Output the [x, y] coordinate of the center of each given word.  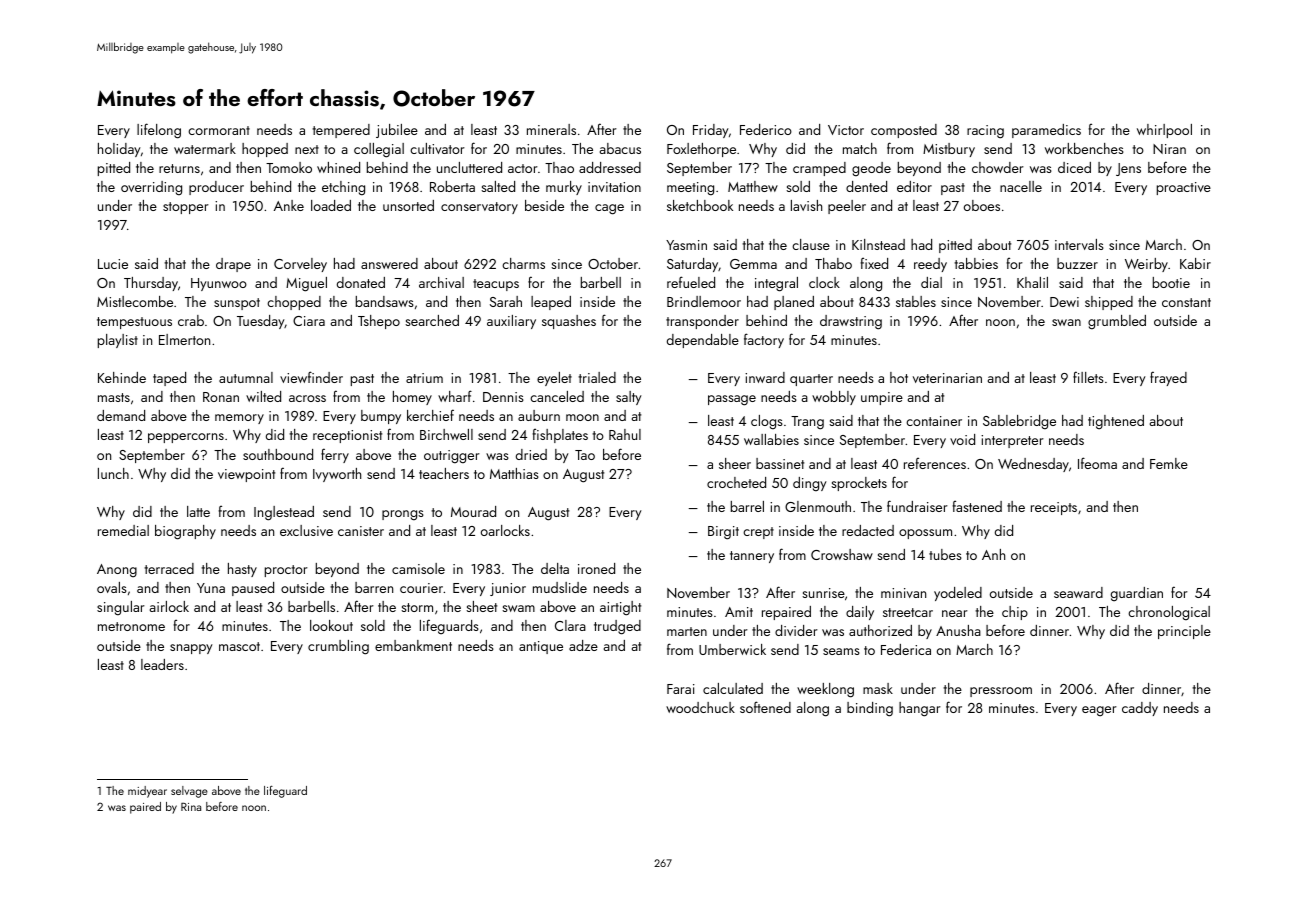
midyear [147, 792]
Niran [1169, 149]
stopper [186, 208]
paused [253, 589]
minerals [551, 129]
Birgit [723, 533]
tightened [1116, 422]
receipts [1054, 508]
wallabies [771, 439]
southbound [278, 454]
